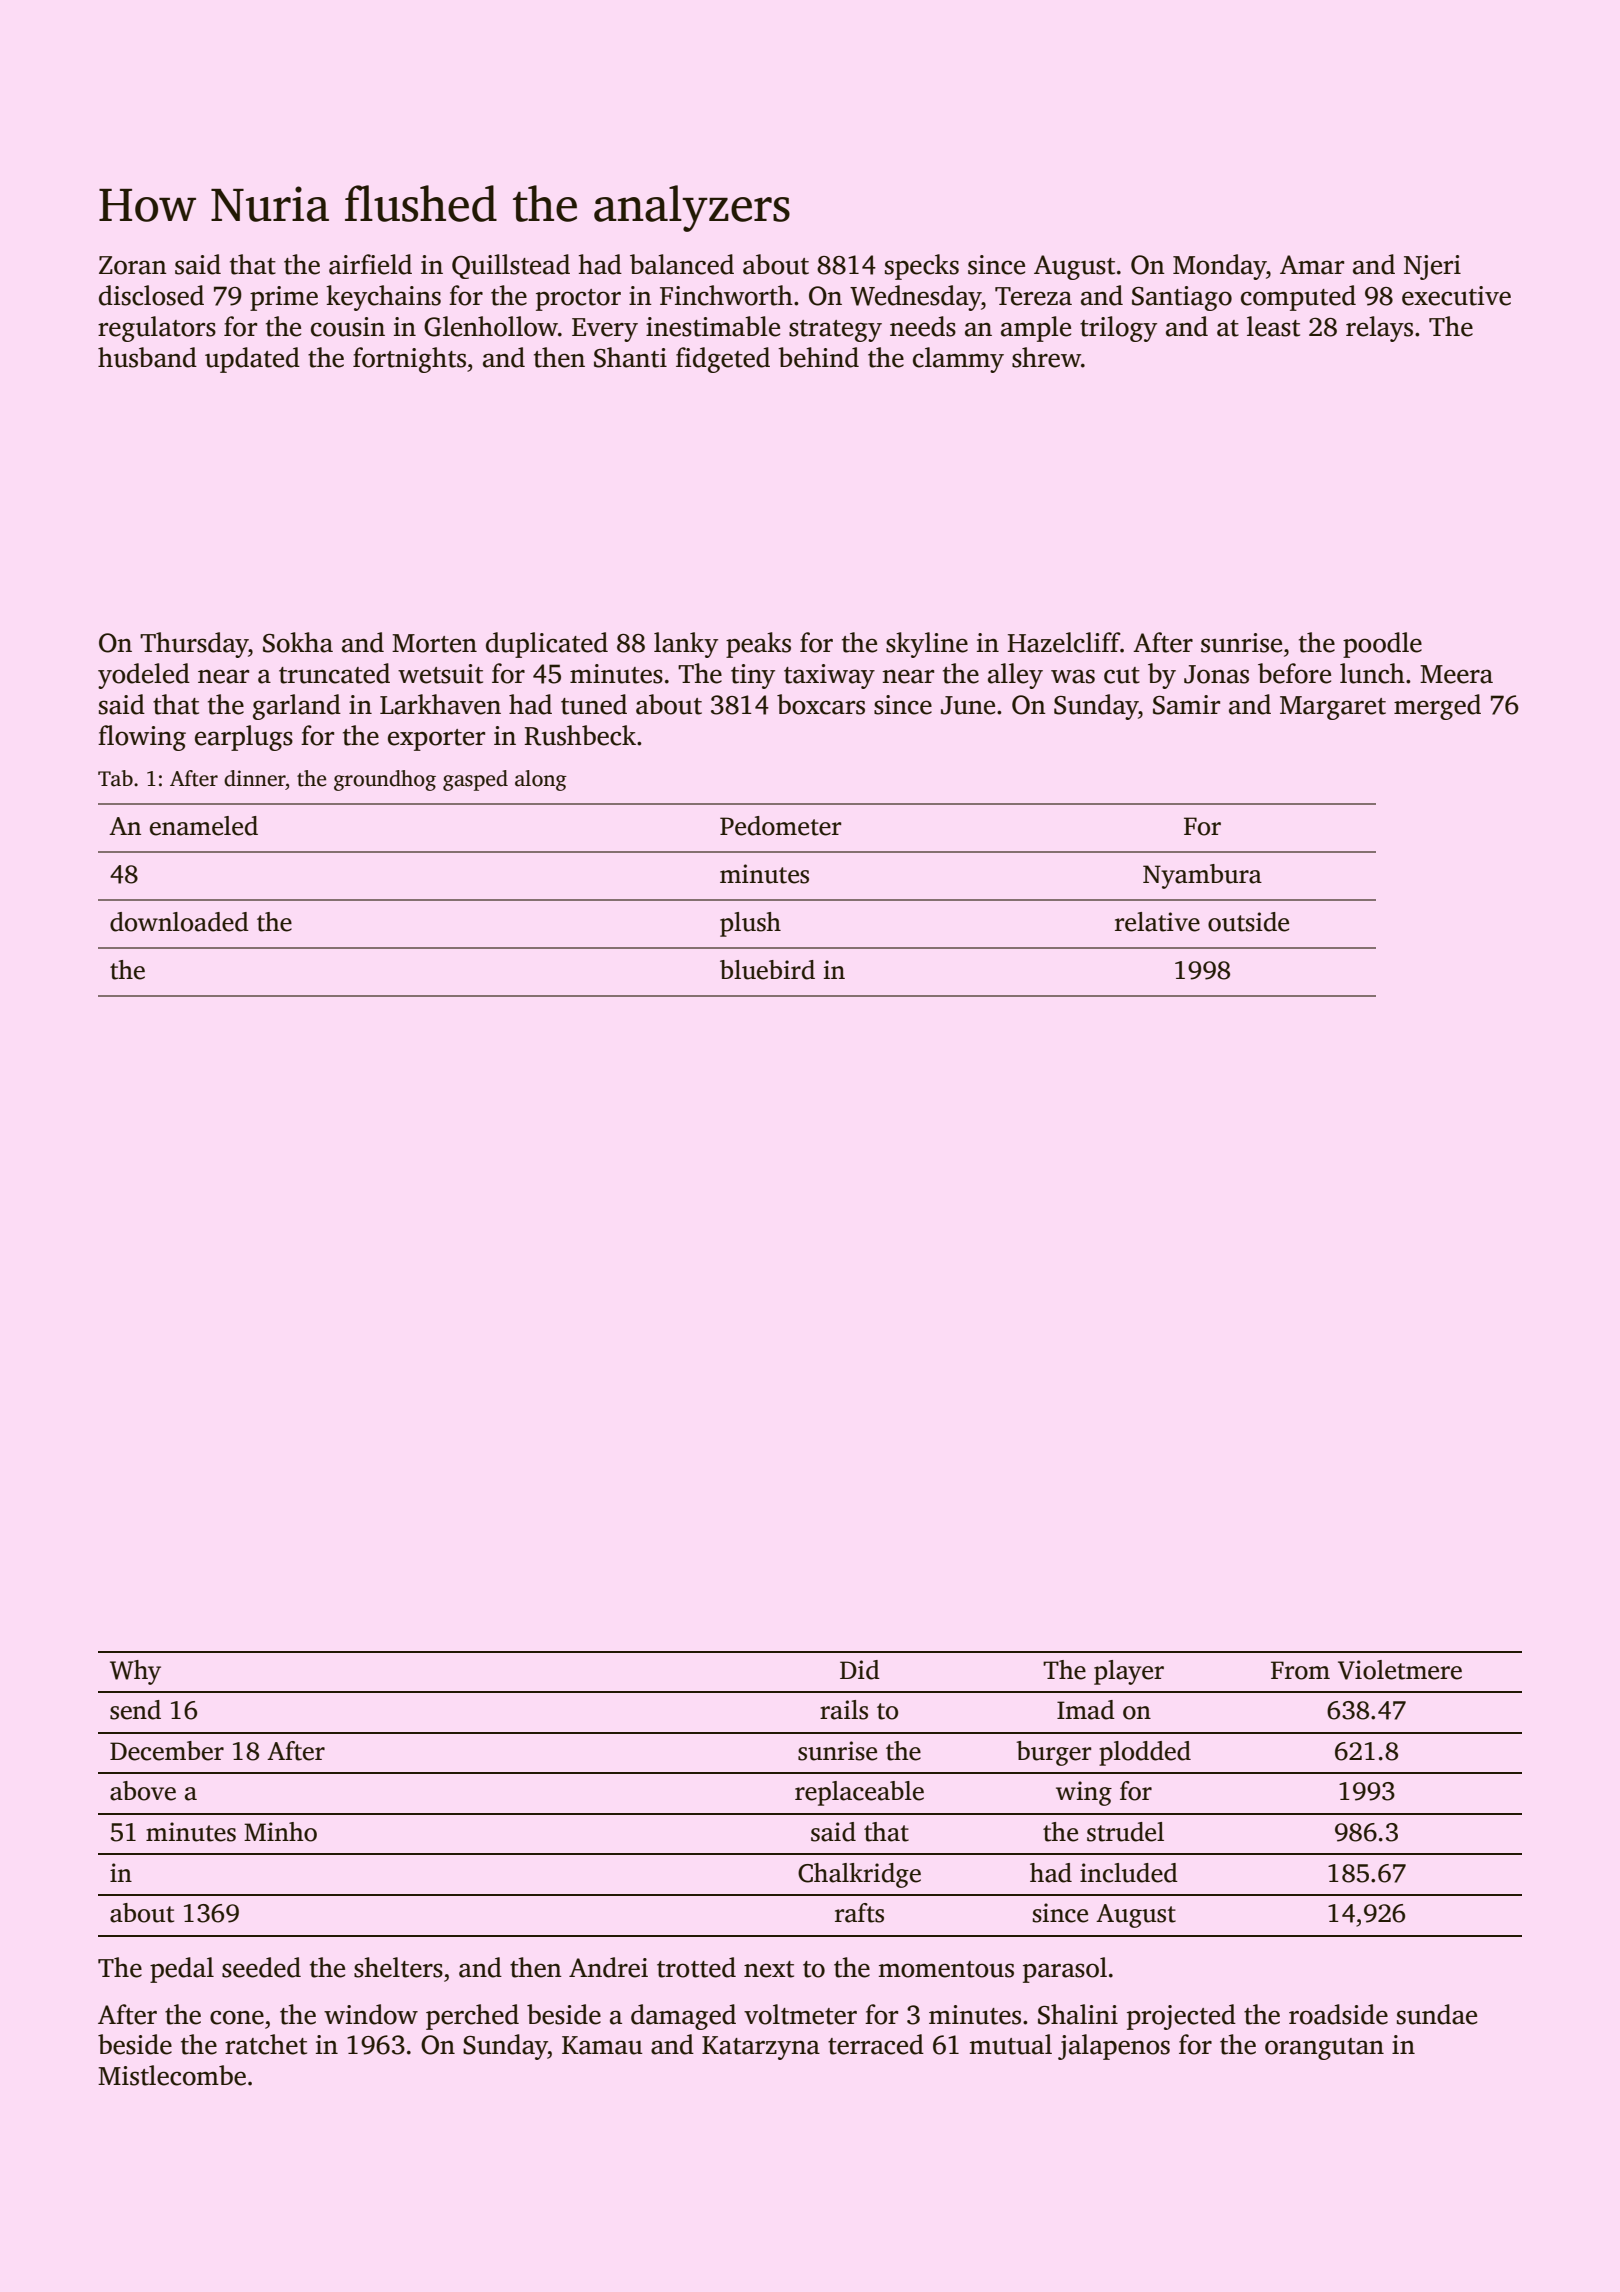 The image size is (1620, 2292). What do you see at coordinates (860, 1670) in the screenshot?
I see `Did` at bounding box center [860, 1670].
